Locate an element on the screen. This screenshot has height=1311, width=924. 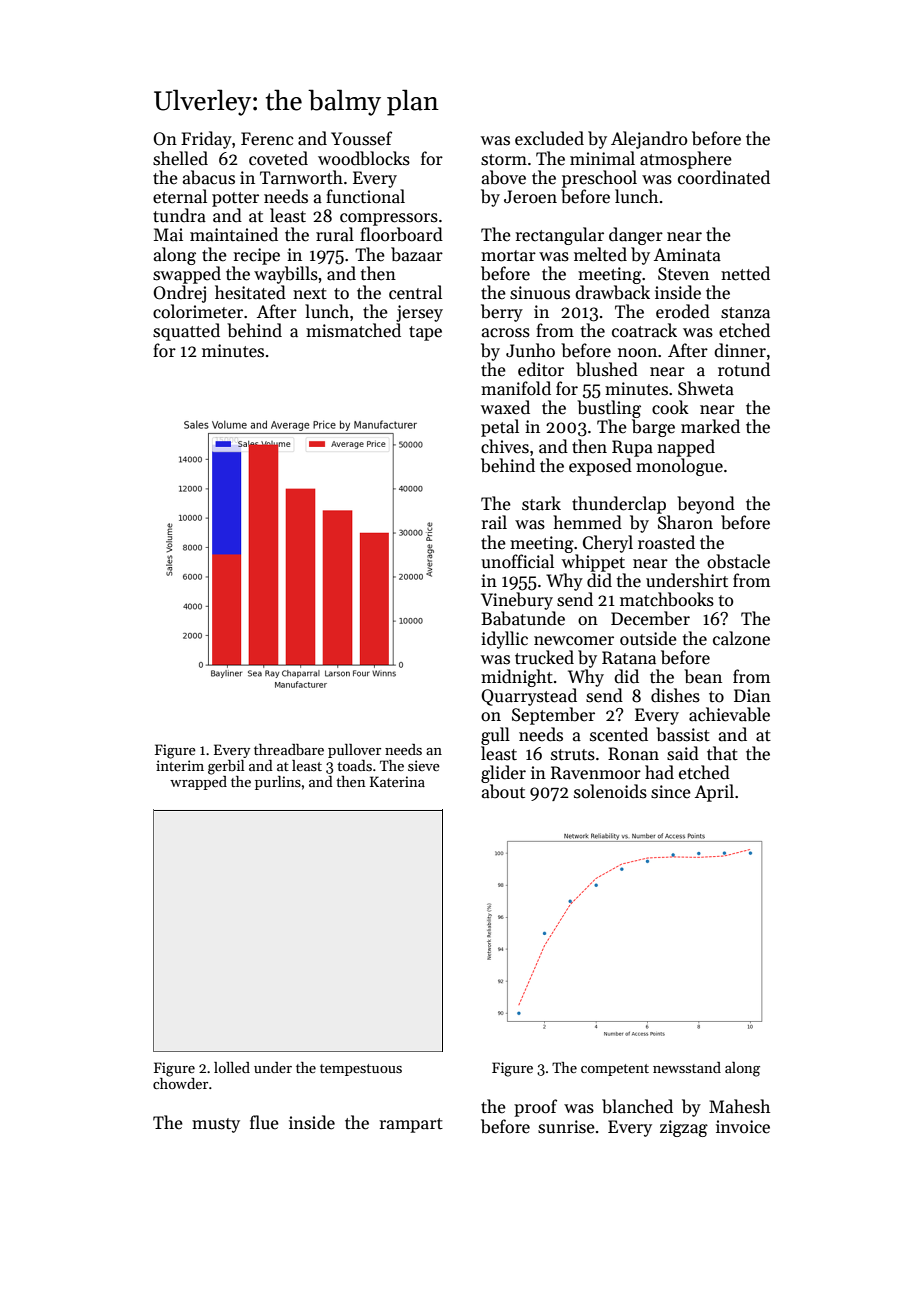
Dian is located at coordinates (752, 696).
